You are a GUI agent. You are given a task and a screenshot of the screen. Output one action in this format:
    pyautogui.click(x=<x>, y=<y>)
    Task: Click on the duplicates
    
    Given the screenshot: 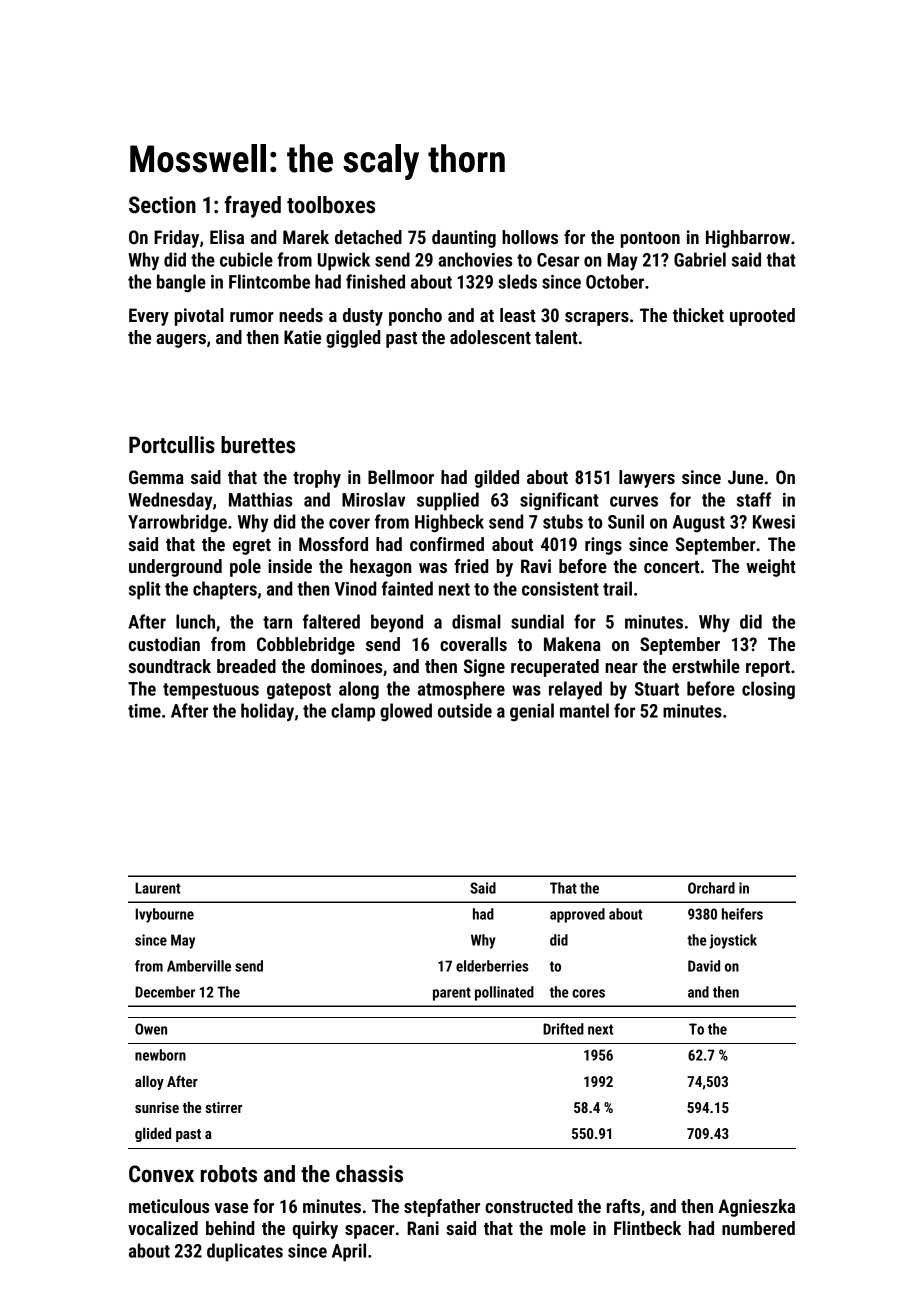 What is the action you would take?
    pyautogui.click(x=245, y=1252)
